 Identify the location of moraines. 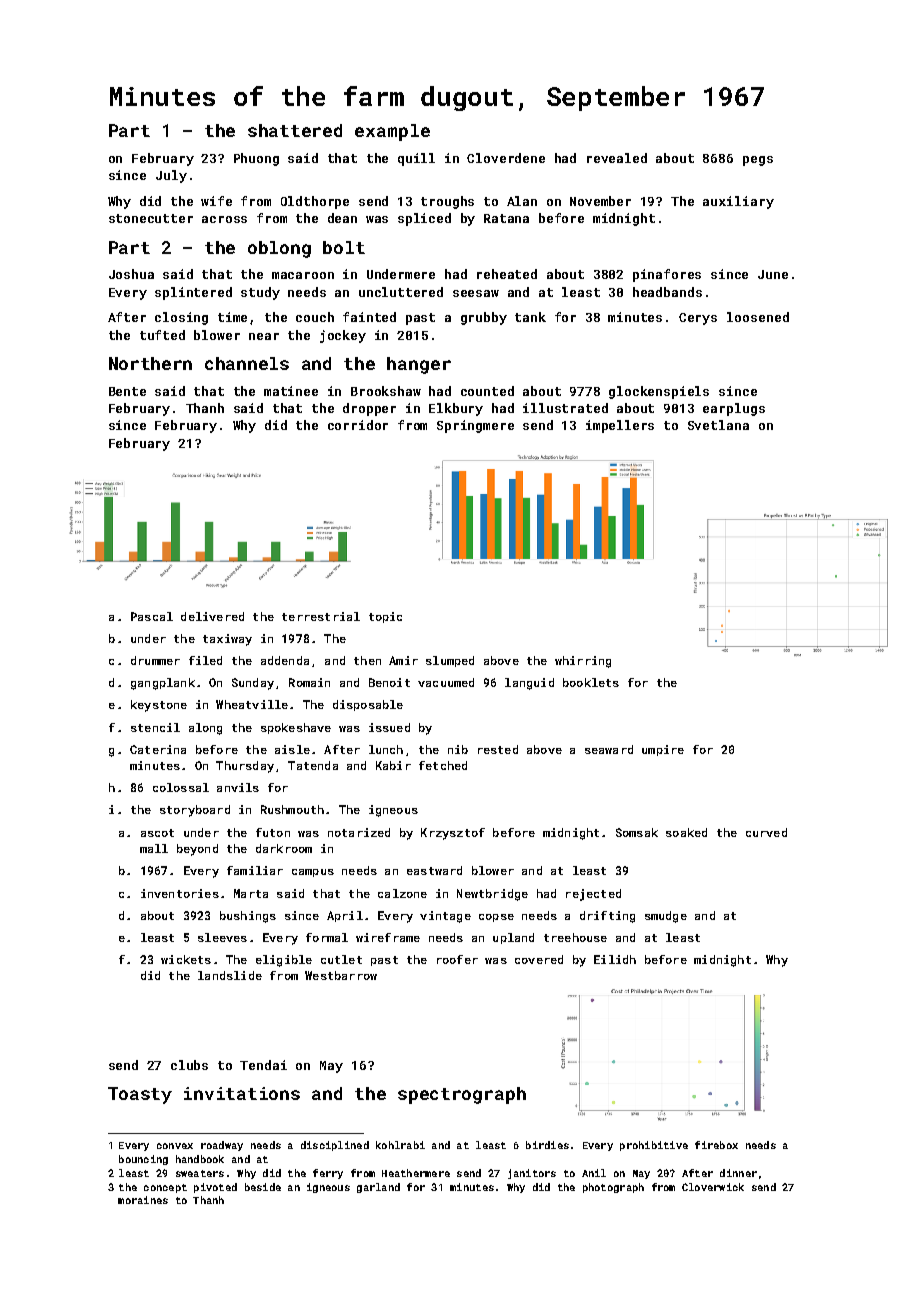
(143, 1200).
